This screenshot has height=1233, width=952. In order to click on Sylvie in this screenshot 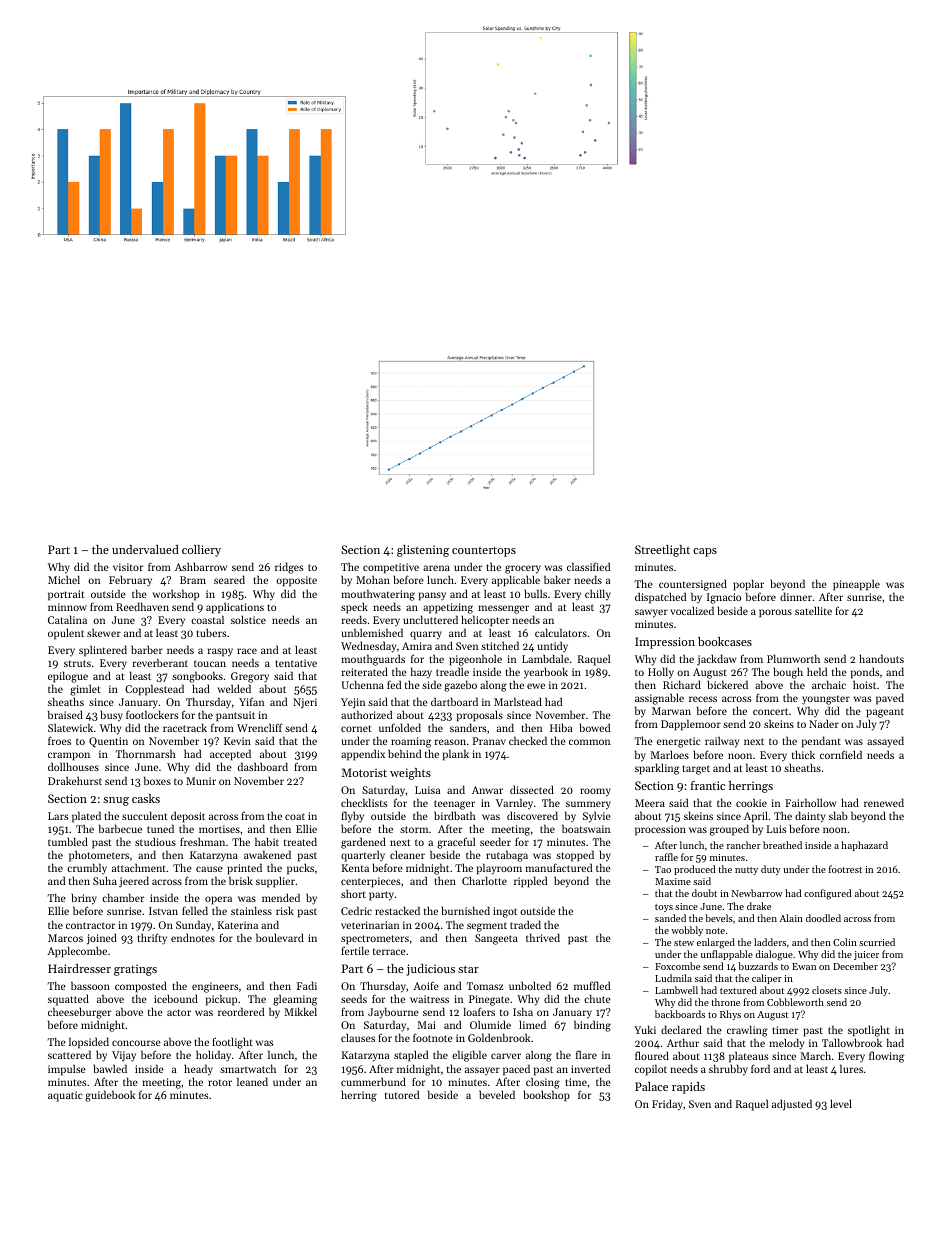, I will do `click(597, 817)`.
